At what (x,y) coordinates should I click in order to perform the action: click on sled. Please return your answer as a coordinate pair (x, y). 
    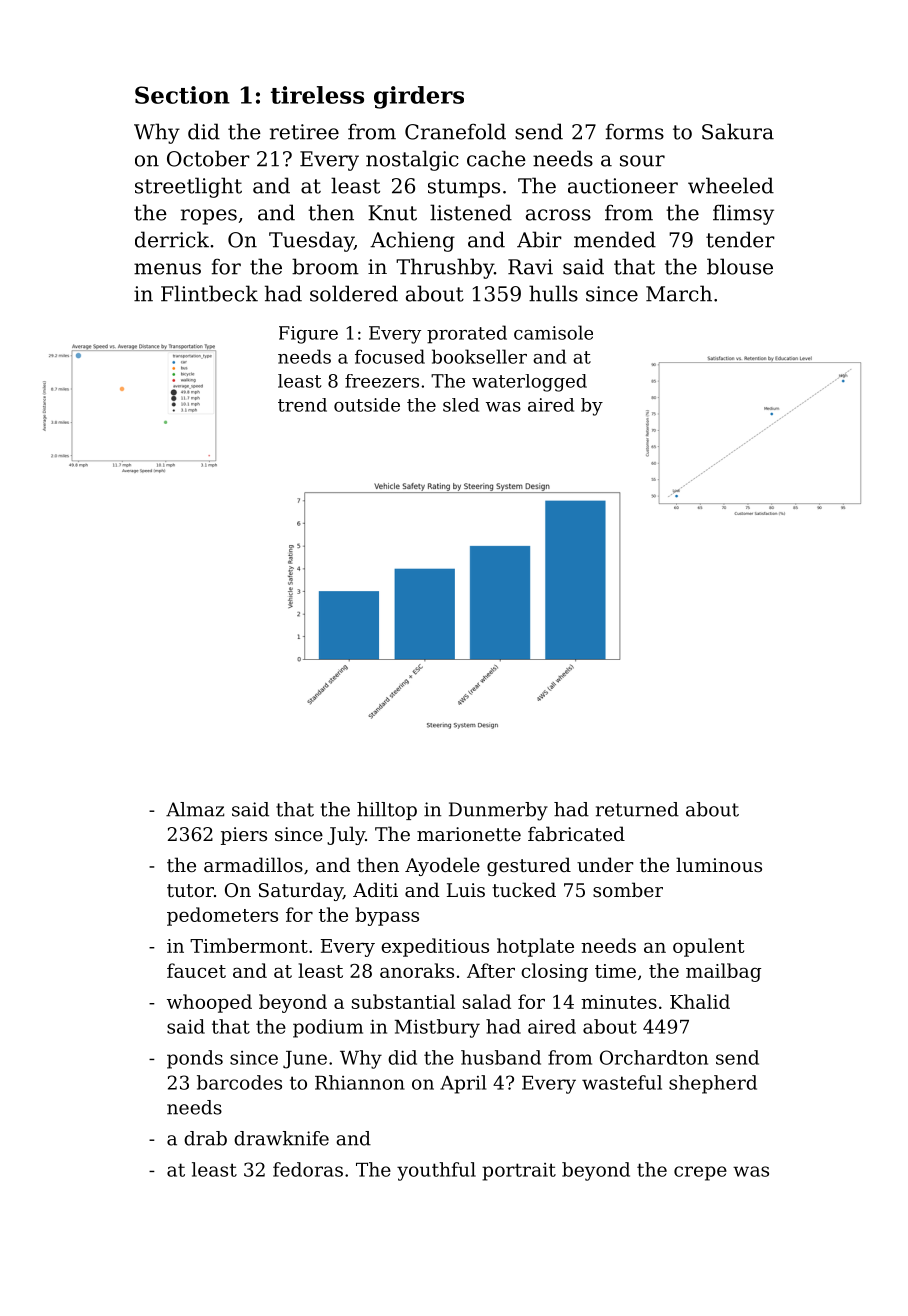
    Looking at the image, I should click on (461, 405).
